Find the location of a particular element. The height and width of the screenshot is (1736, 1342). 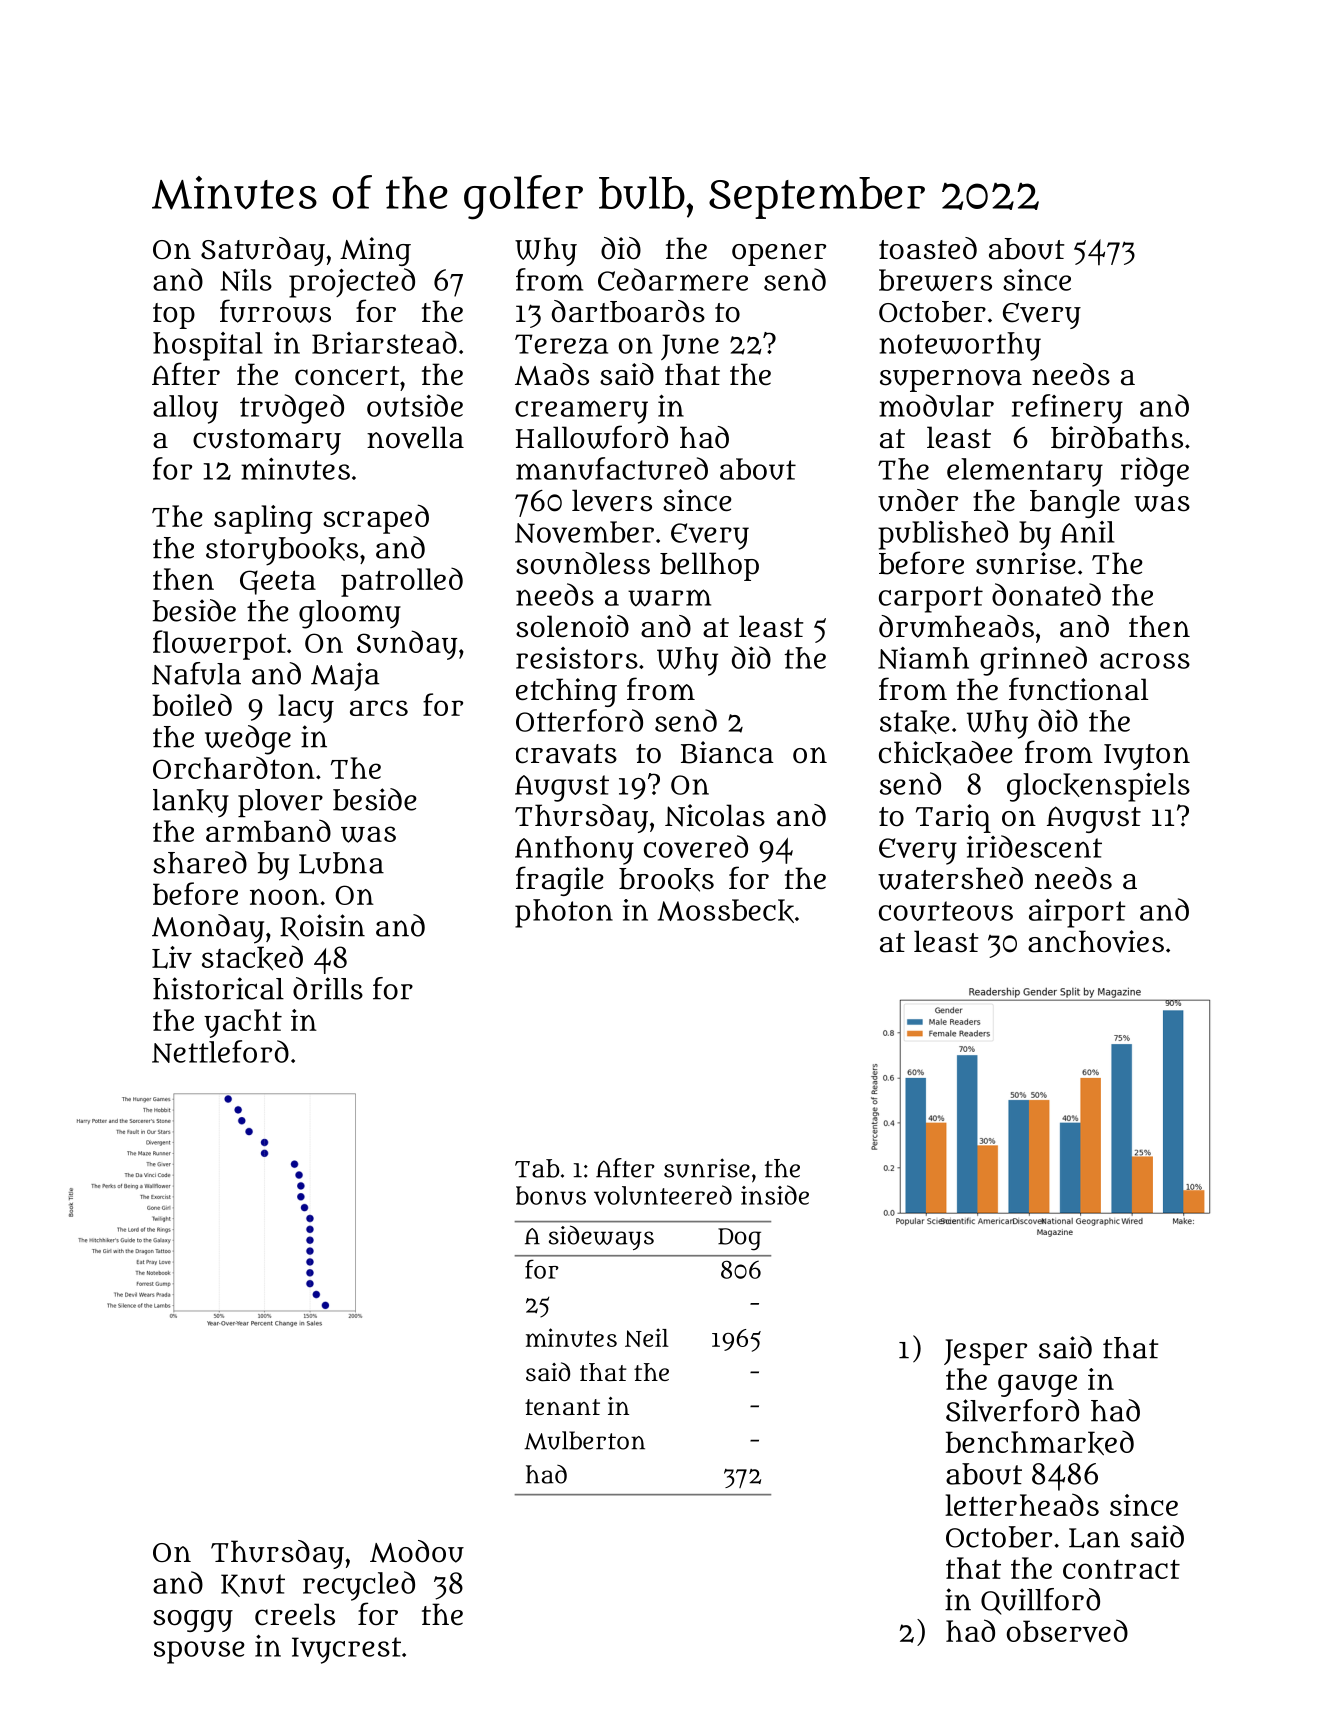

shared is located at coordinates (200, 862).
